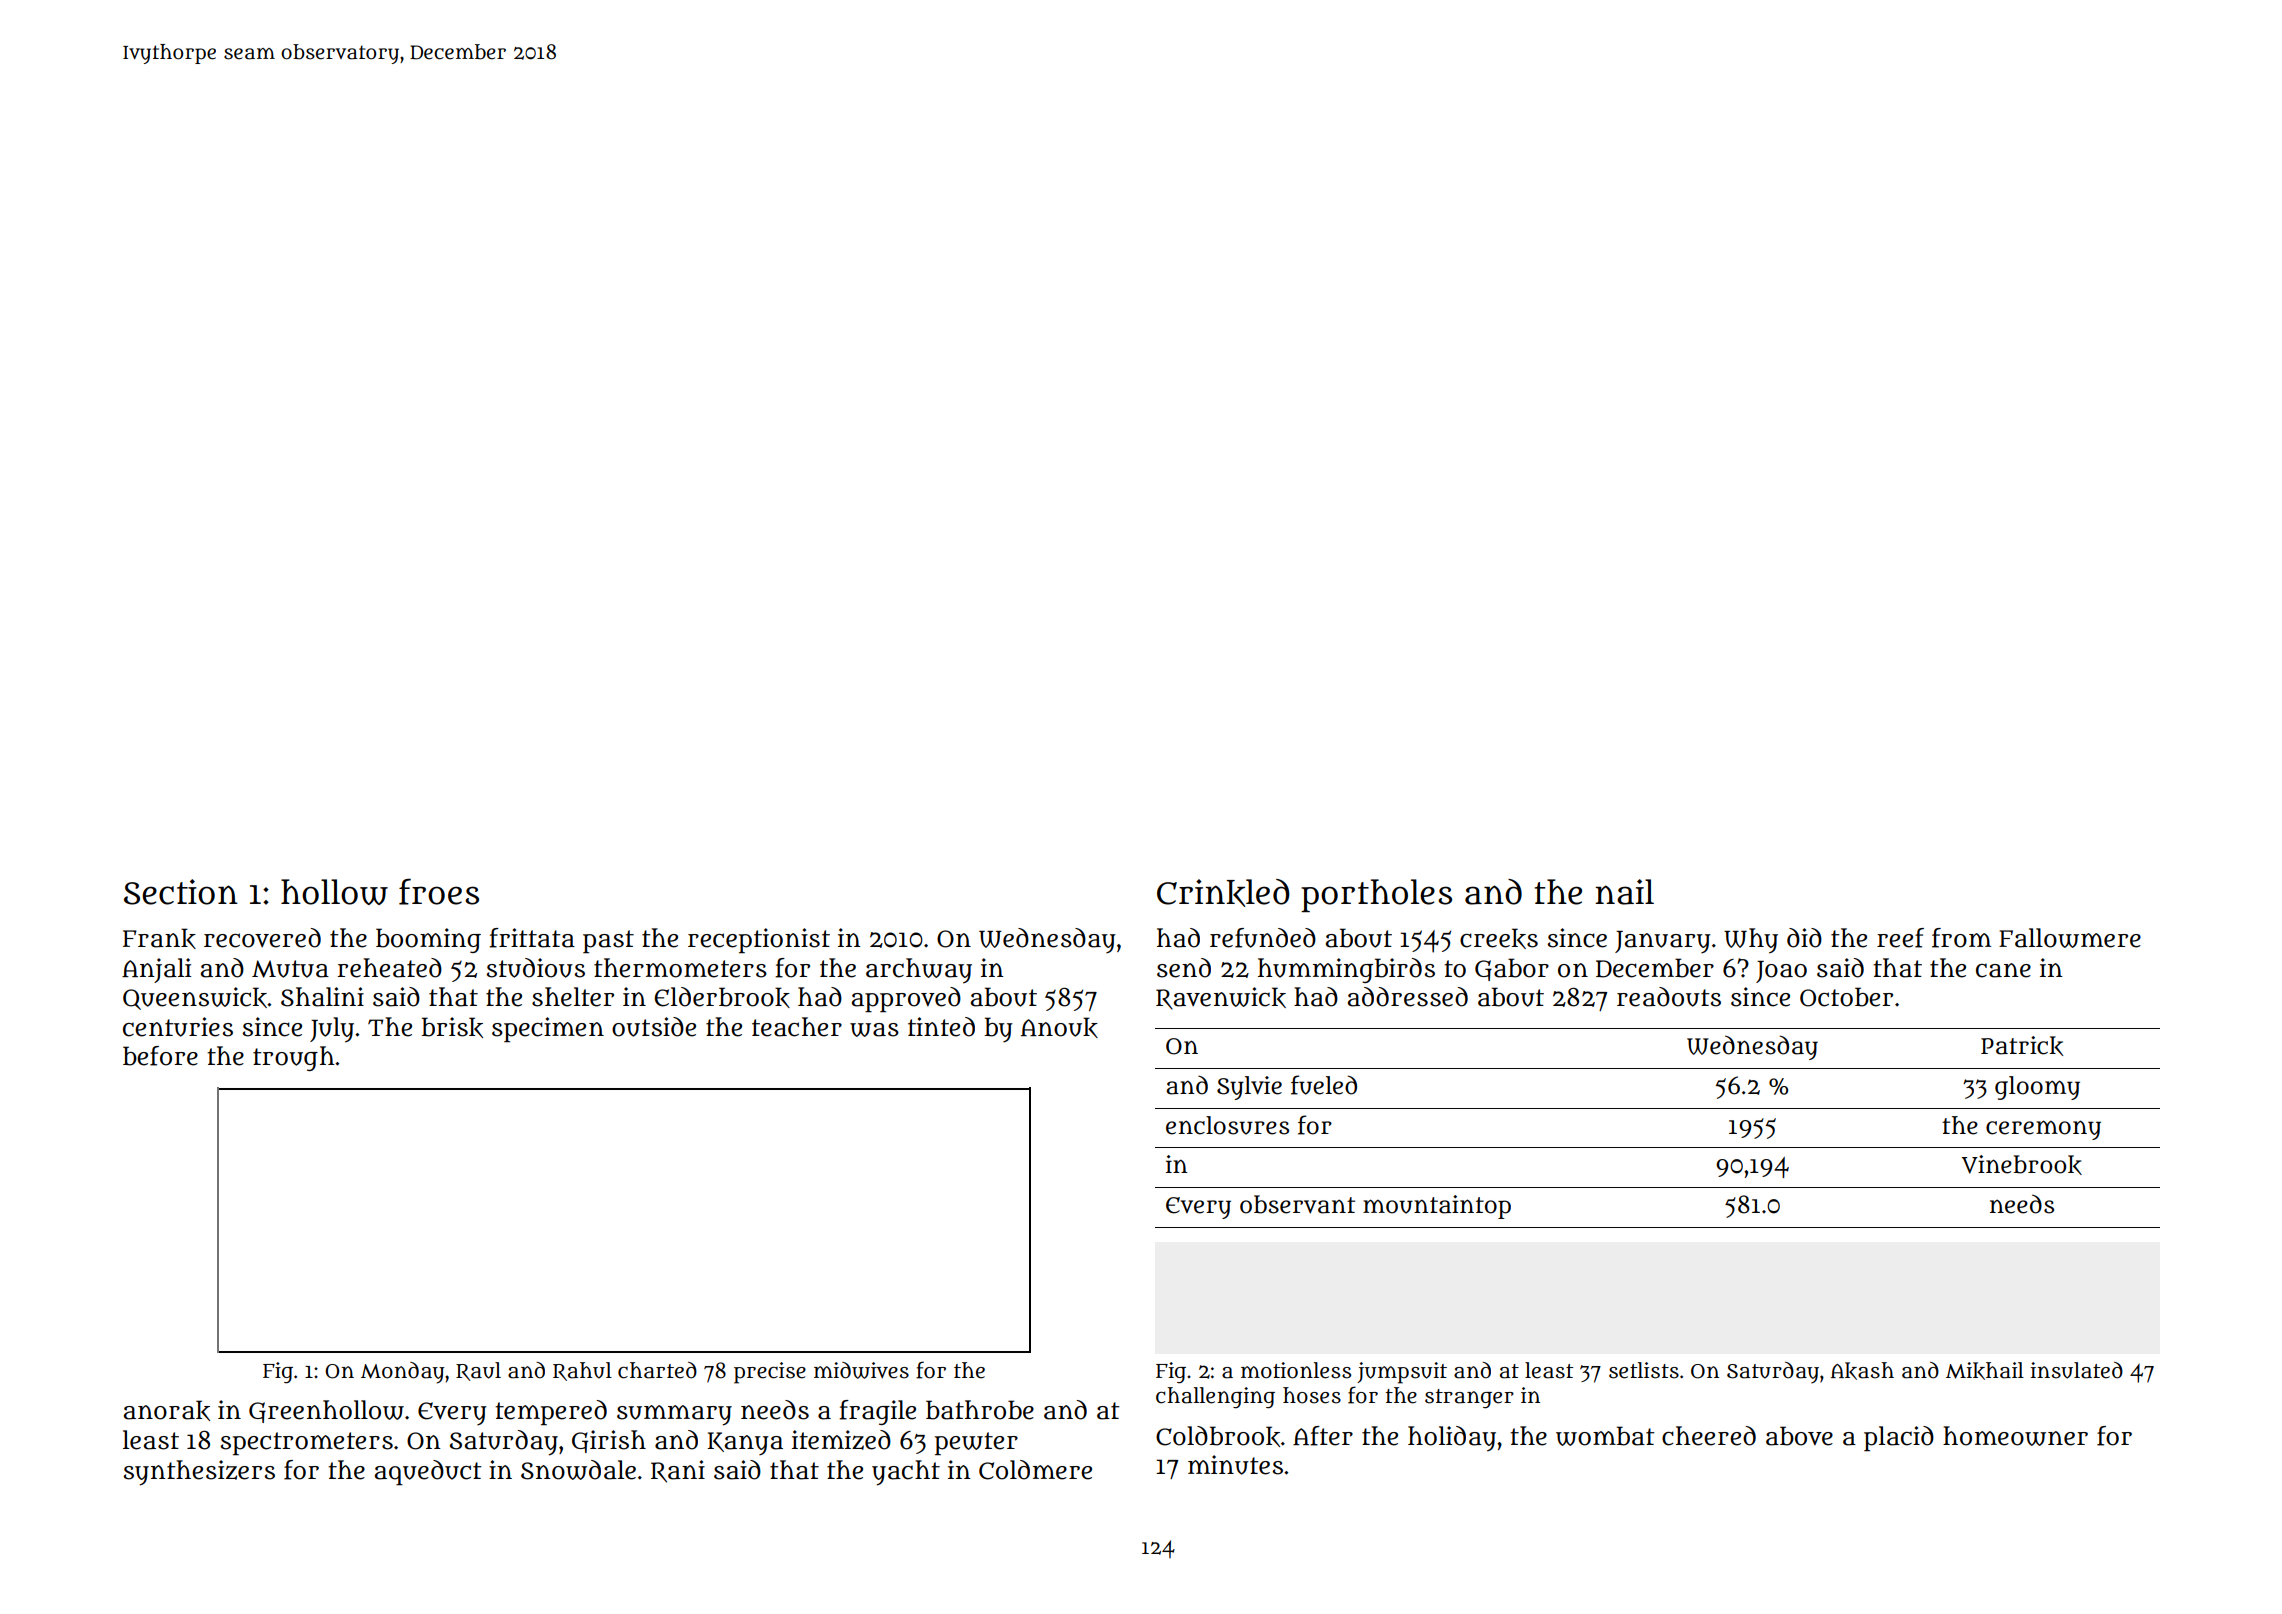  Describe the element at coordinates (1899, 1438) in the screenshot. I see `placid` at that location.
